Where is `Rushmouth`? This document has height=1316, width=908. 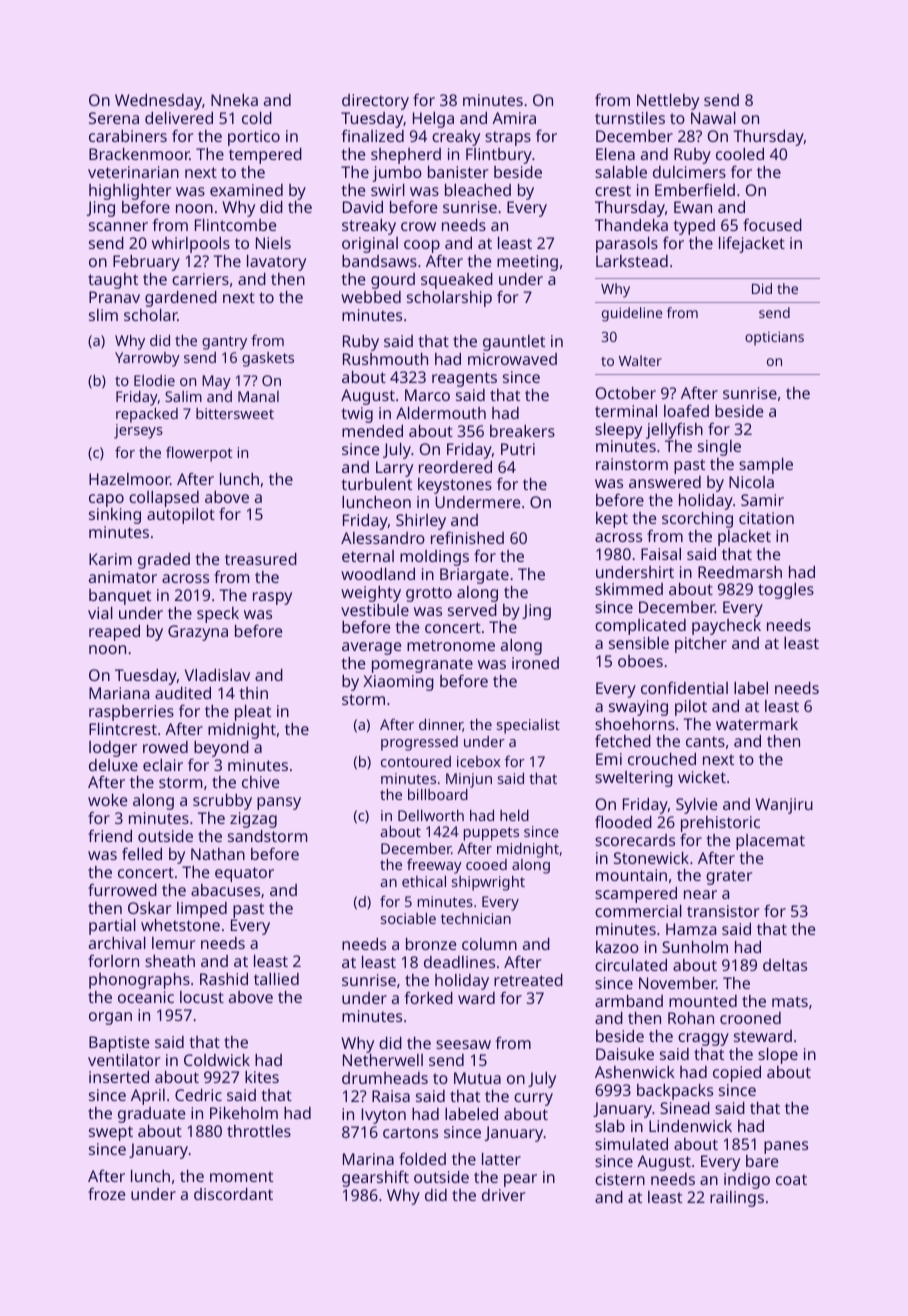 Rushmouth is located at coordinates (385, 359).
